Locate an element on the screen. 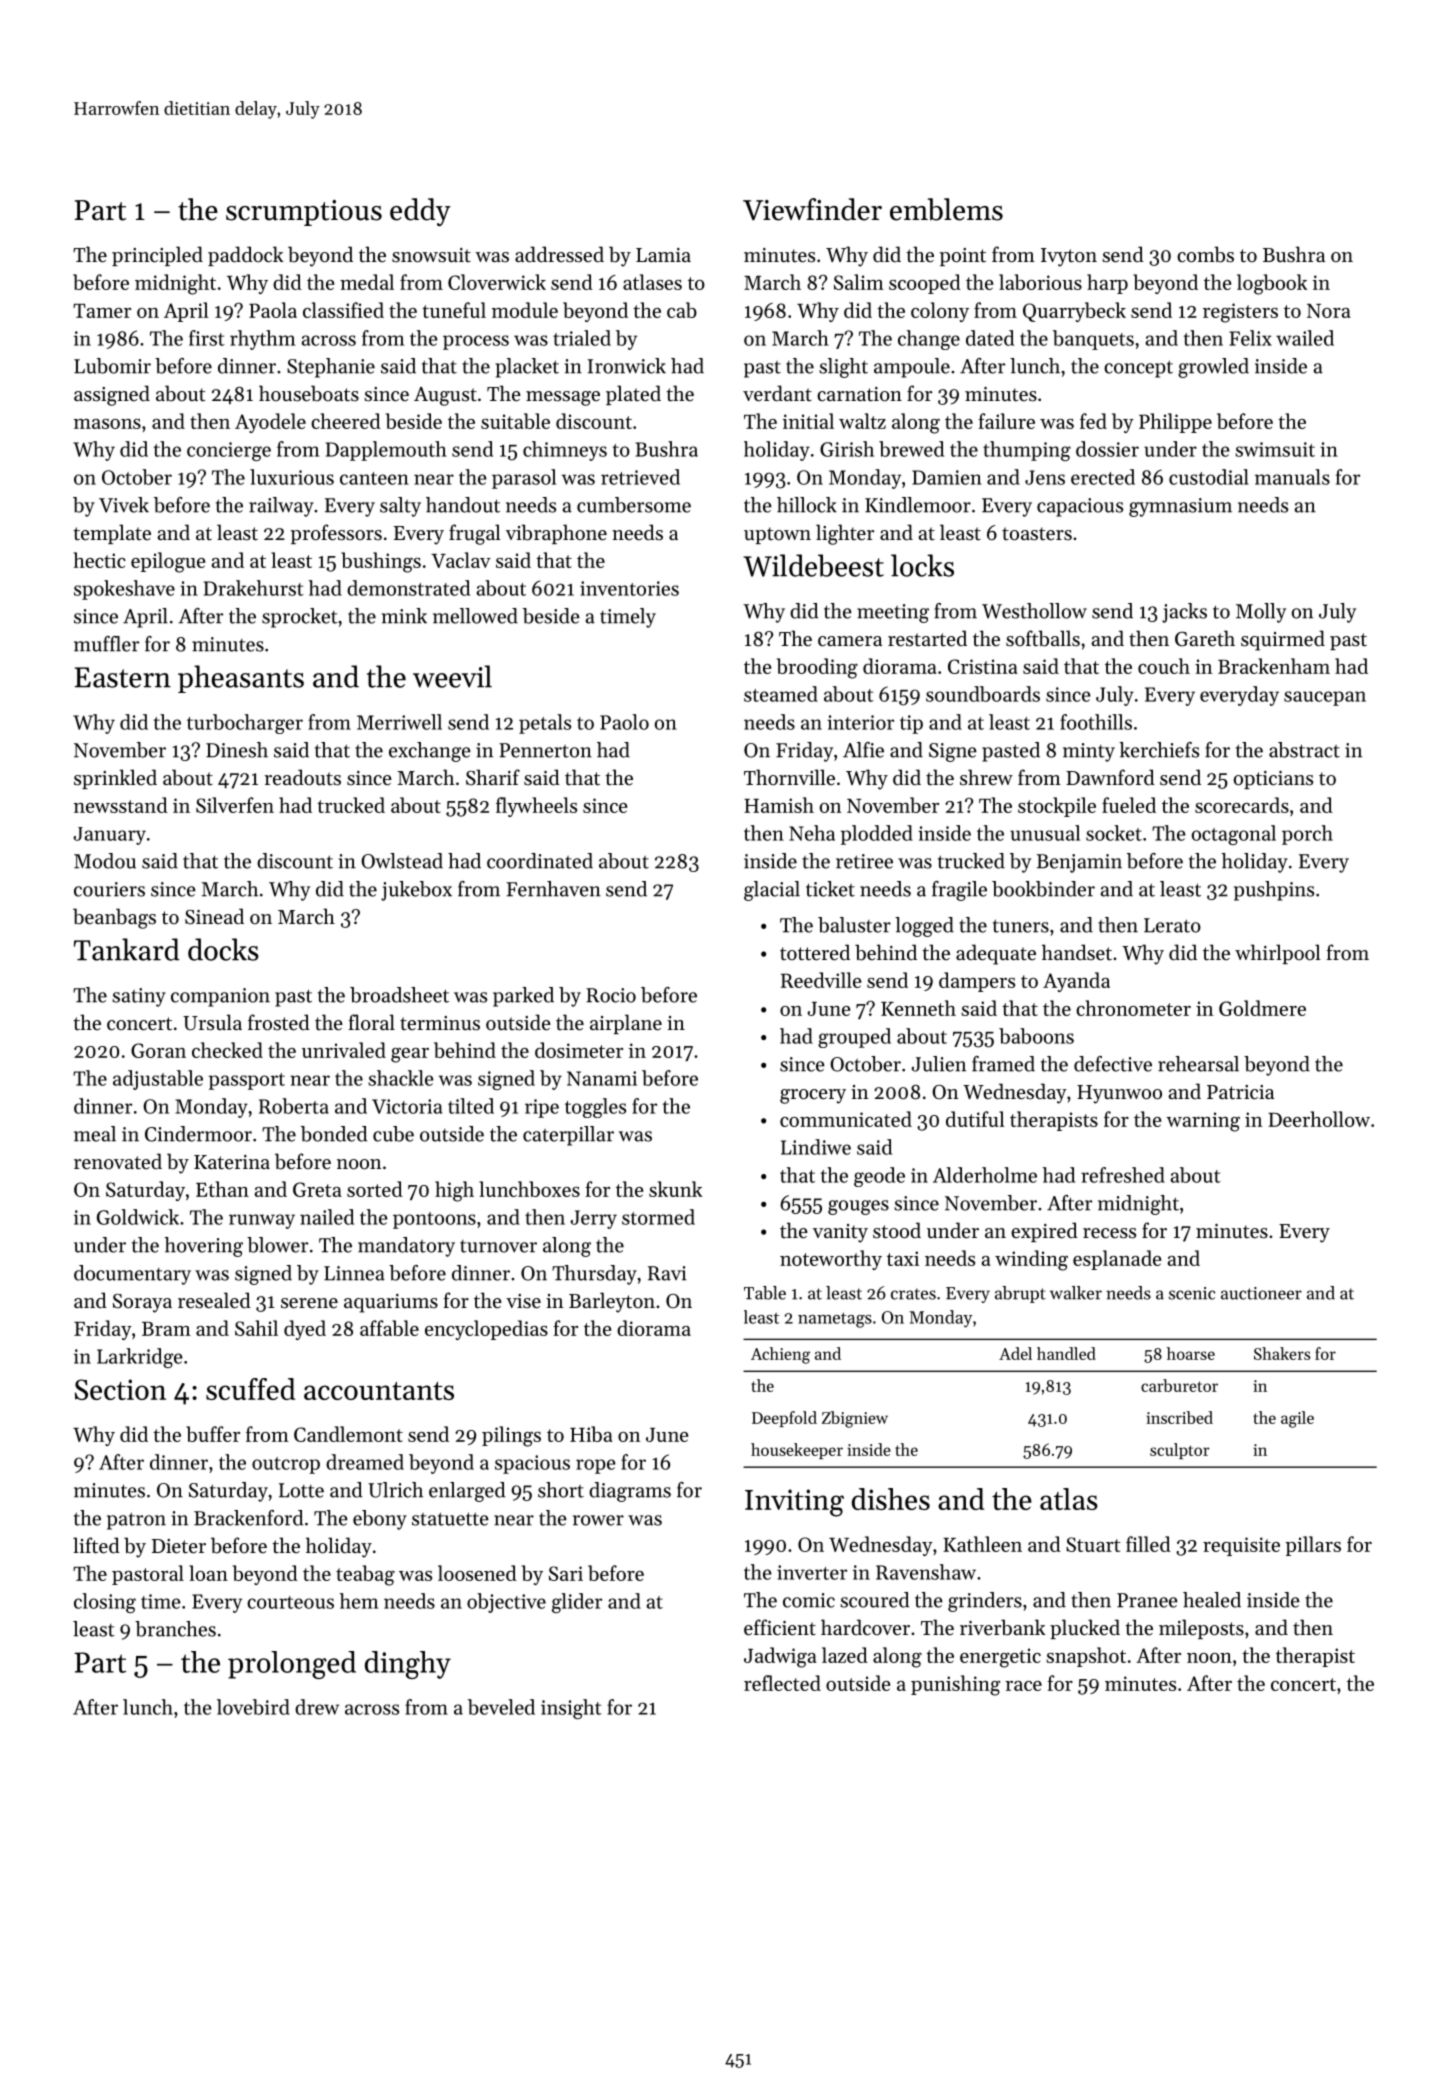 The height and width of the screenshot is (2100, 1450). prolonged is located at coordinates (292, 1665).
